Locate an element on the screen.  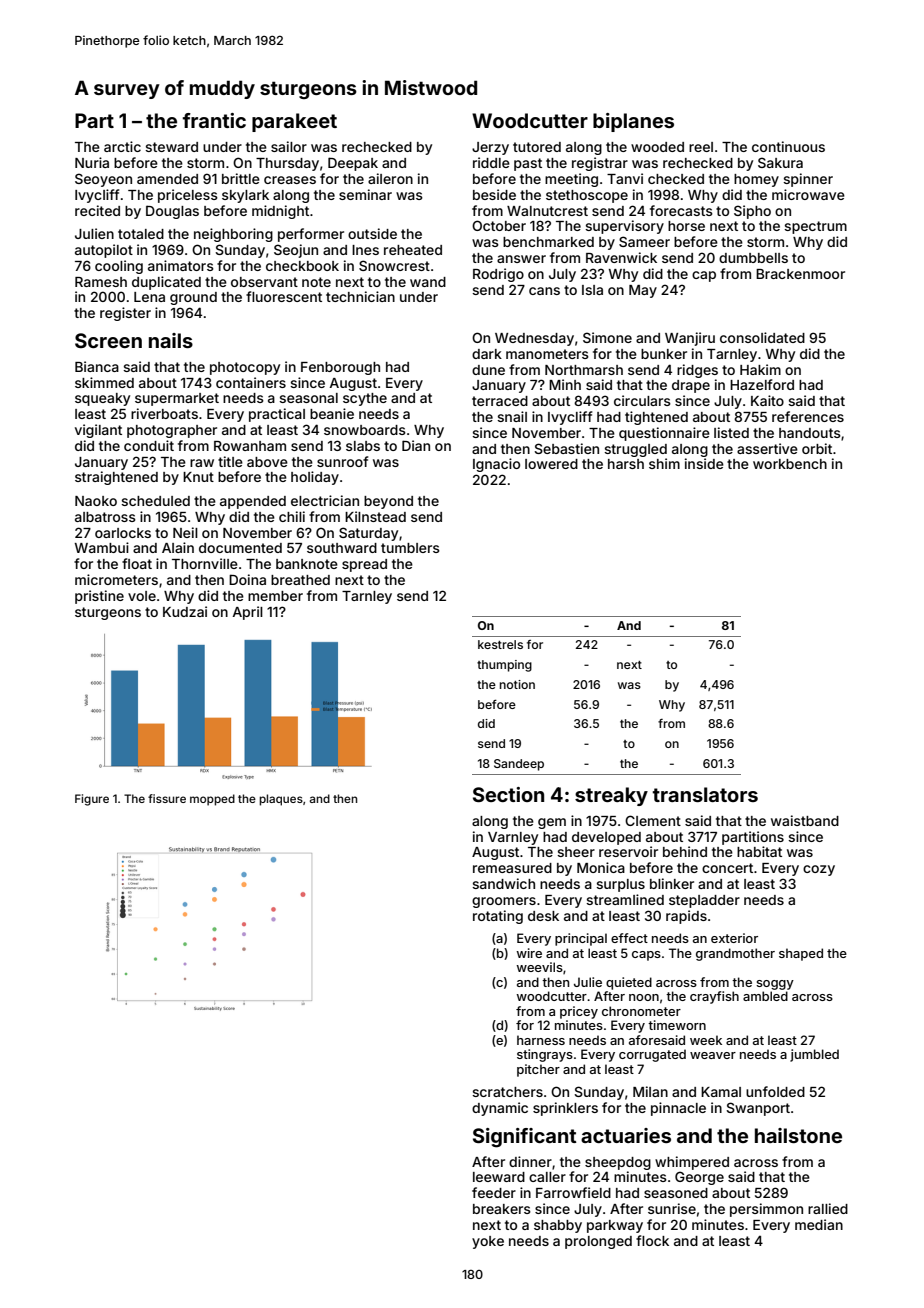
yoke is located at coordinates (488, 1242).
